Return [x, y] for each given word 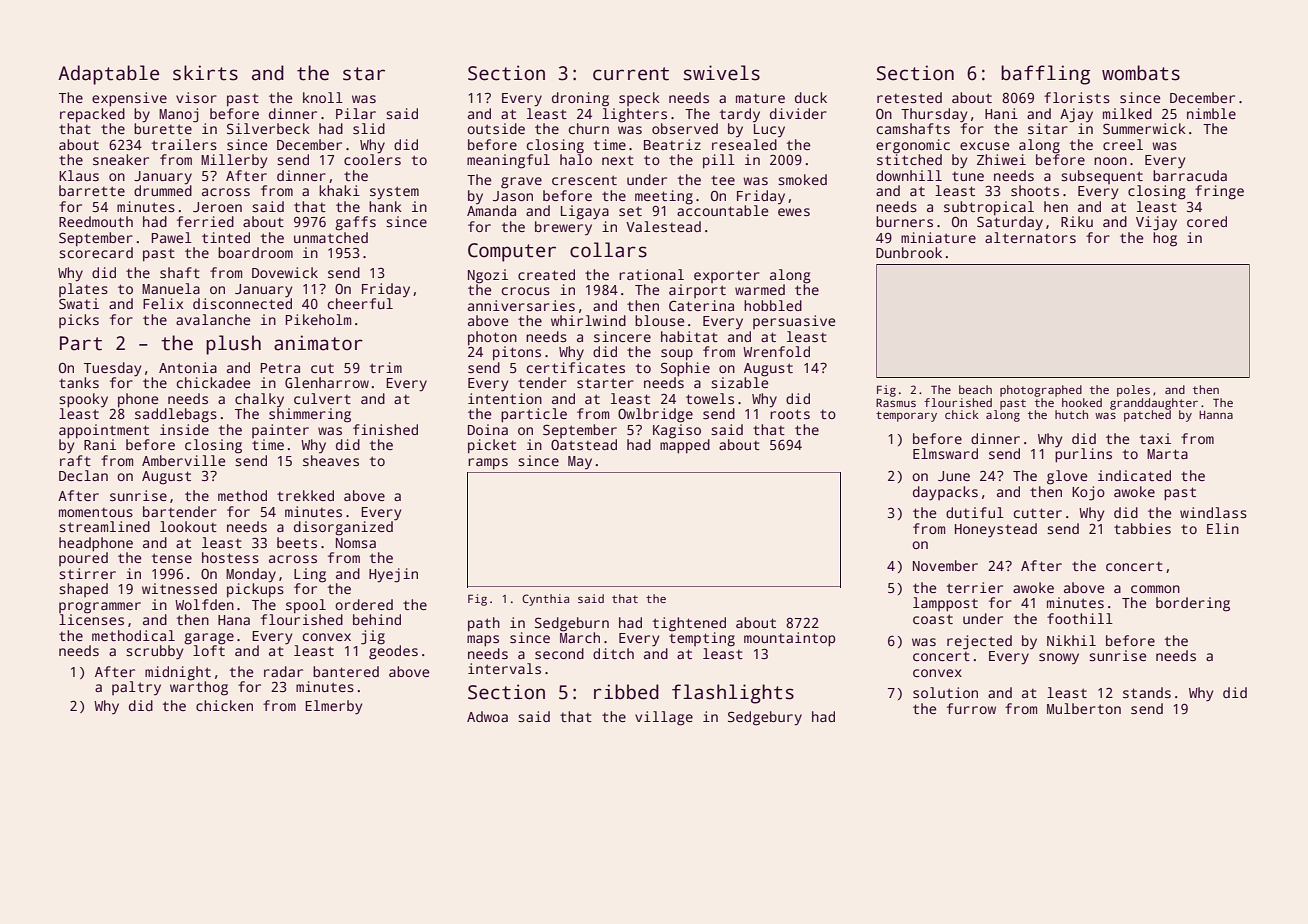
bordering [1193, 604]
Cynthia [545, 600]
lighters [634, 115]
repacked [92, 115]
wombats [1141, 73]
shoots [1035, 190]
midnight [178, 673]
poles [1133, 391]
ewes [794, 212]
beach [975, 389]
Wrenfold [776, 351]
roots [790, 414]
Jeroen [217, 207]
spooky [83, 400]
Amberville [183, 460]
